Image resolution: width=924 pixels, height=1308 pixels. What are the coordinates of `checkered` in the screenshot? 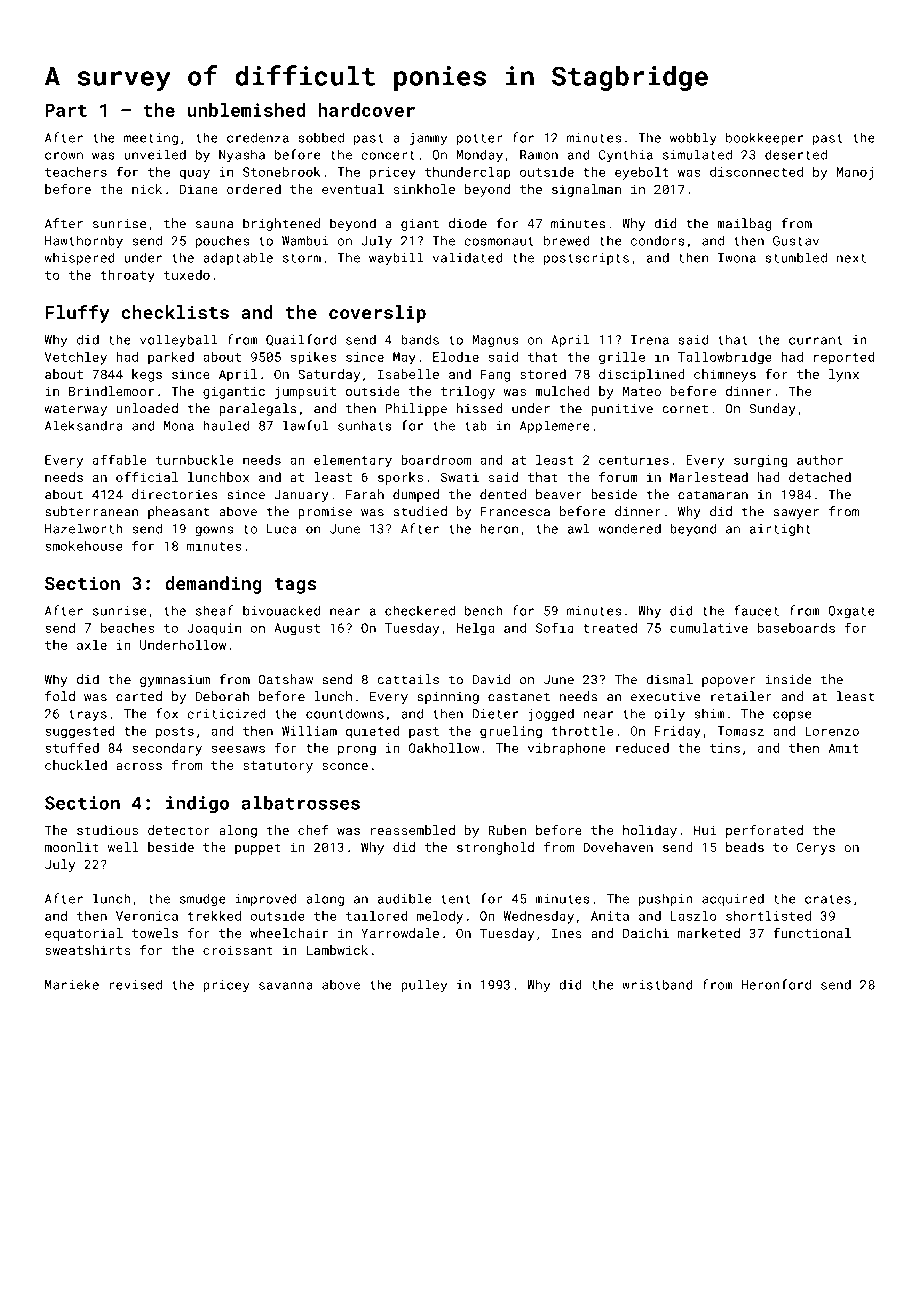 It's located at (420, 610).
